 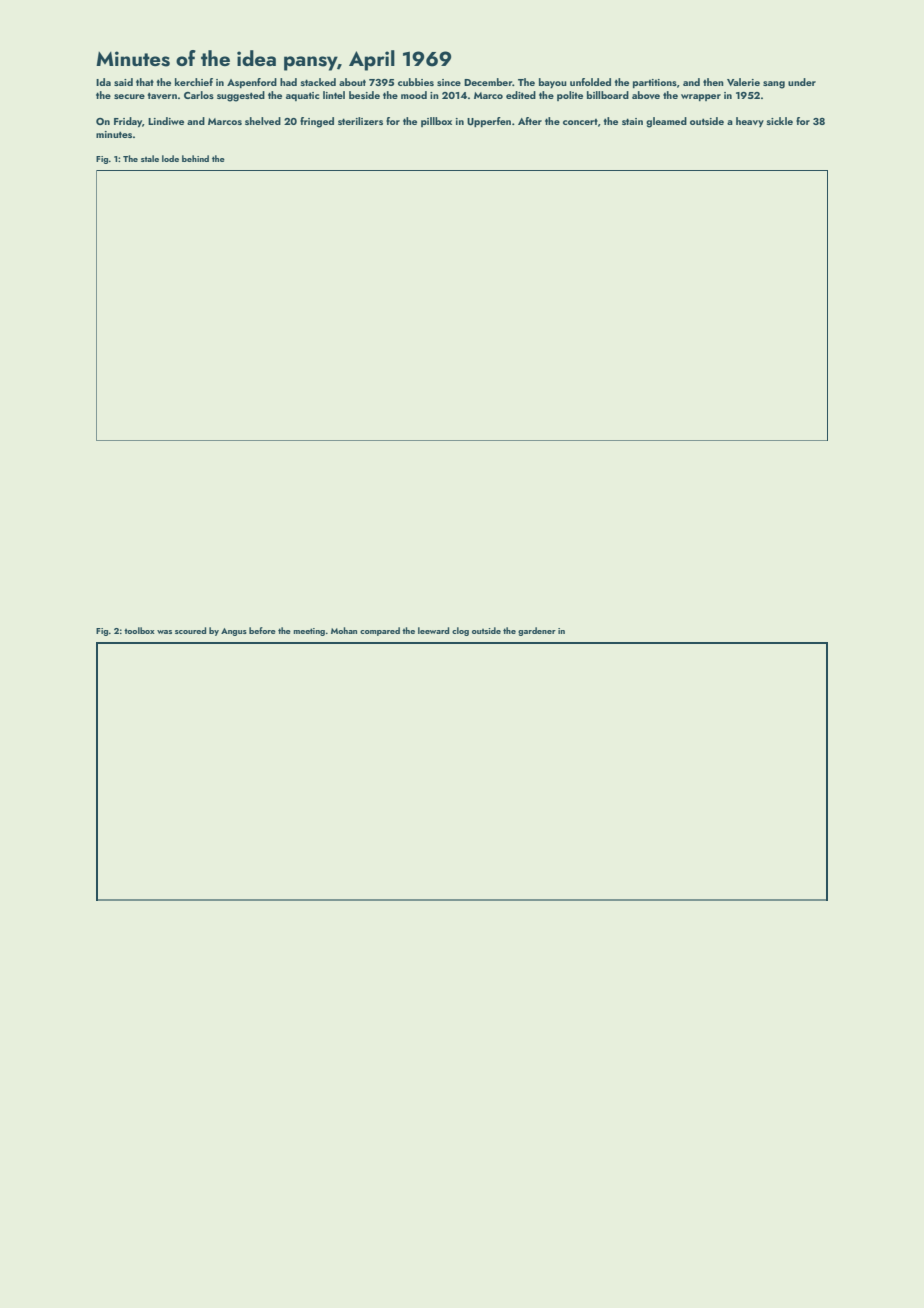 I want to click on stain, so click(x=632, y=121).
